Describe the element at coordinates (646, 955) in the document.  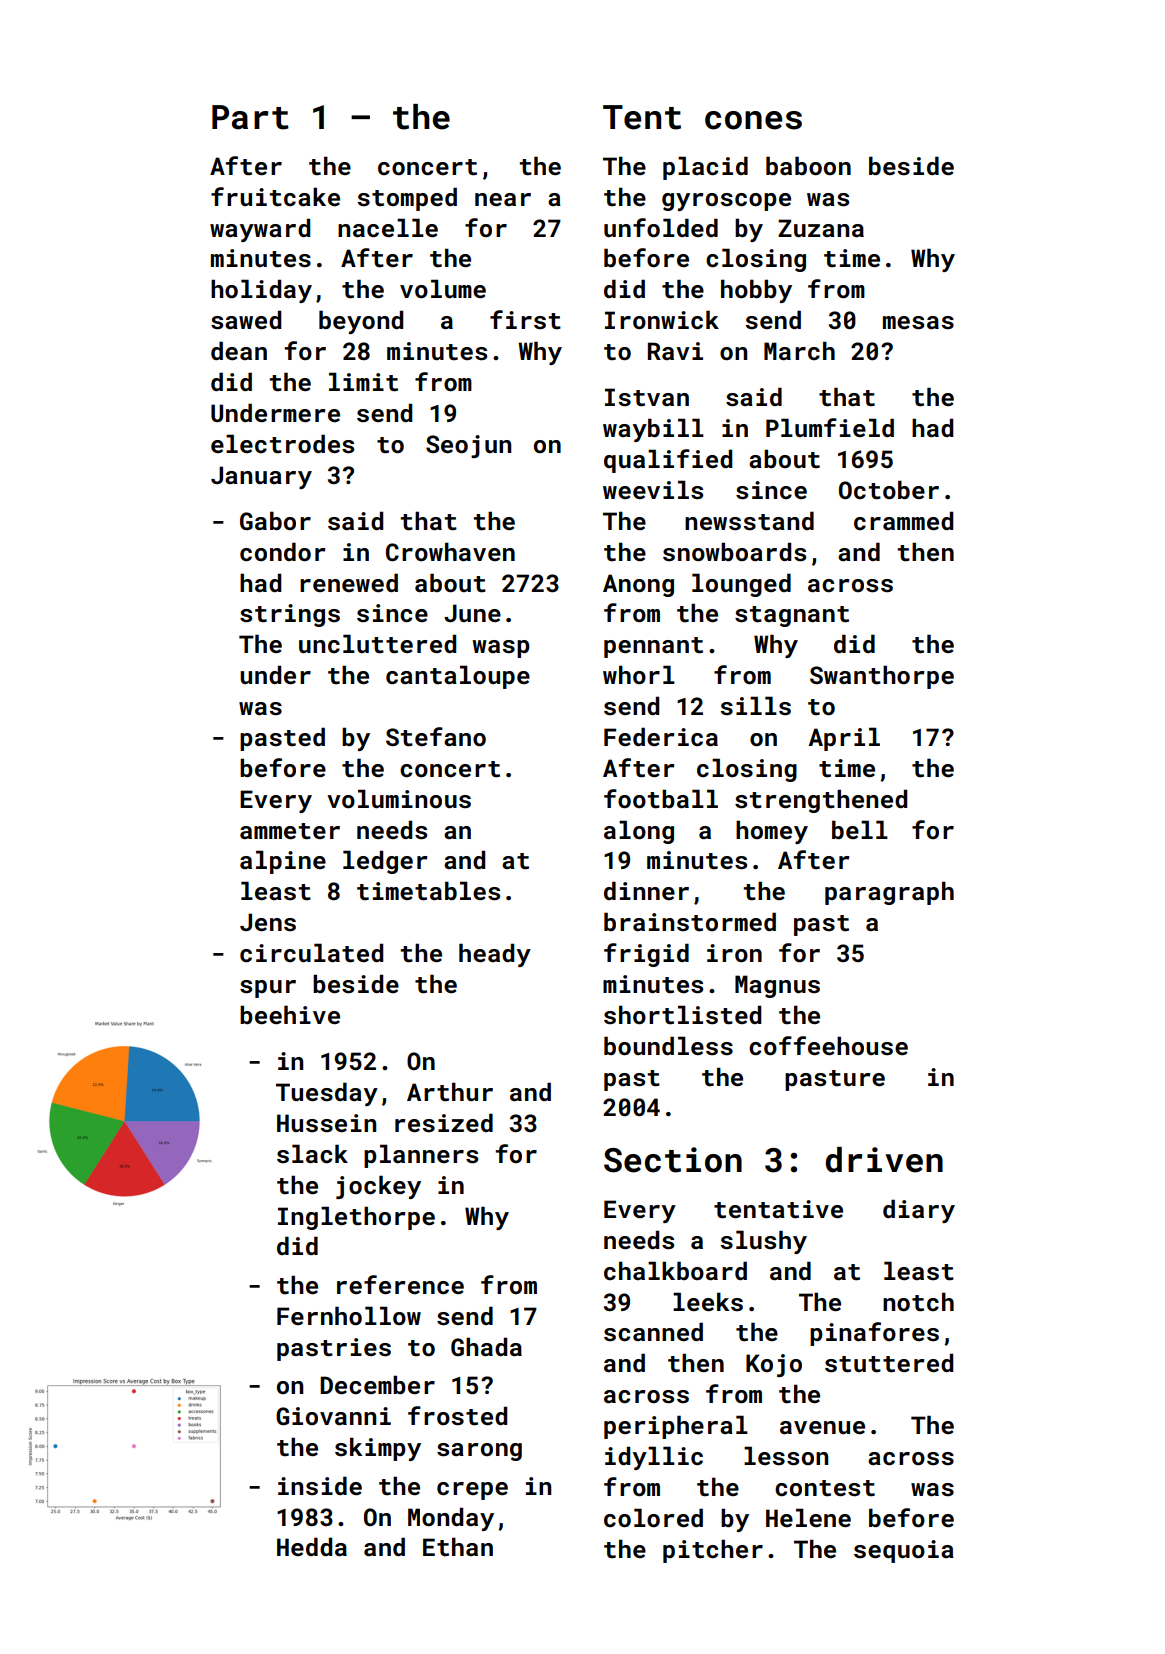
I see `frigid` at that location.
